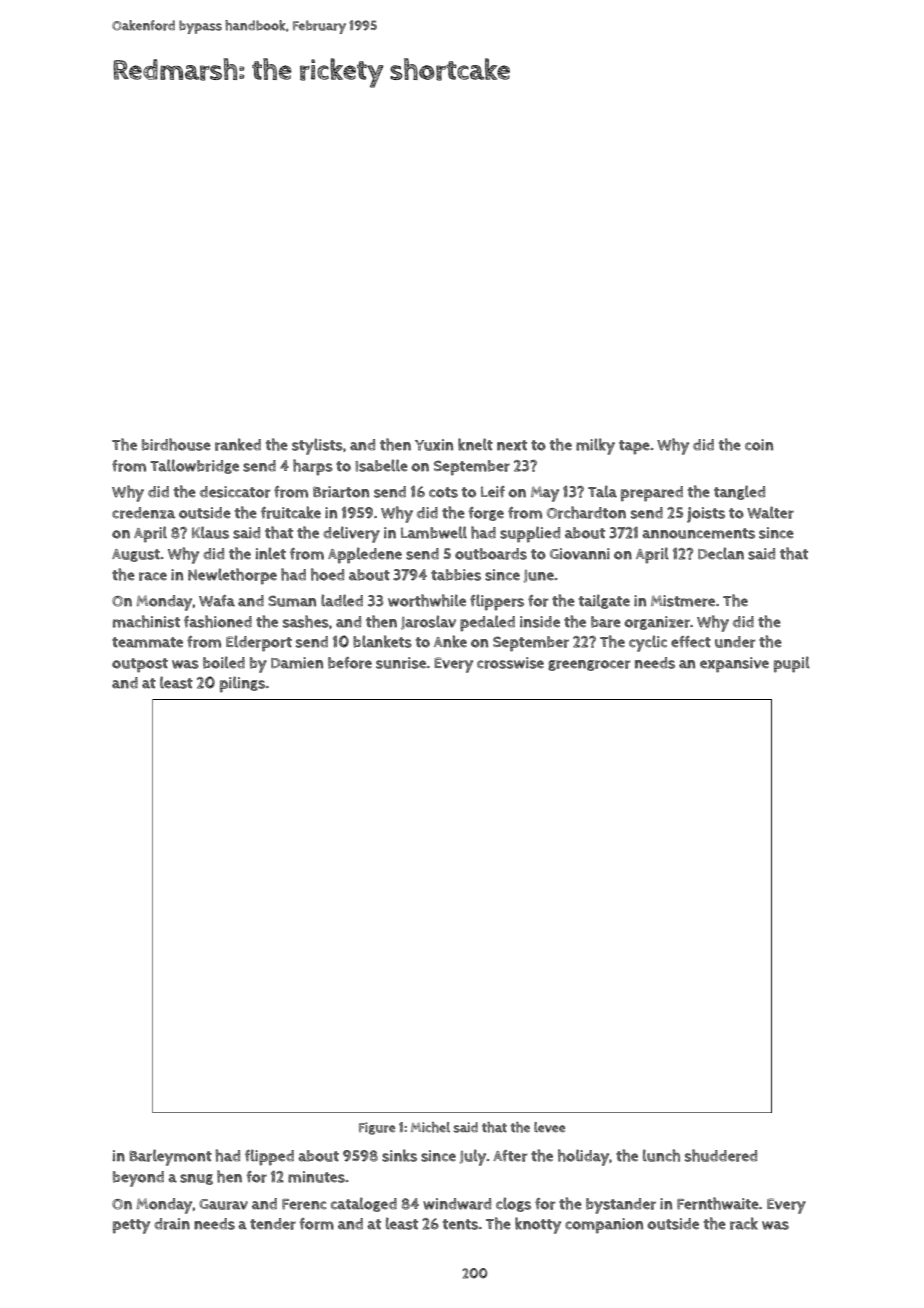 This screenshot has height=1308, width=924. Describe the element at coordinates (176, 444) in the screenshot. I see `birdhouse` at that location.
